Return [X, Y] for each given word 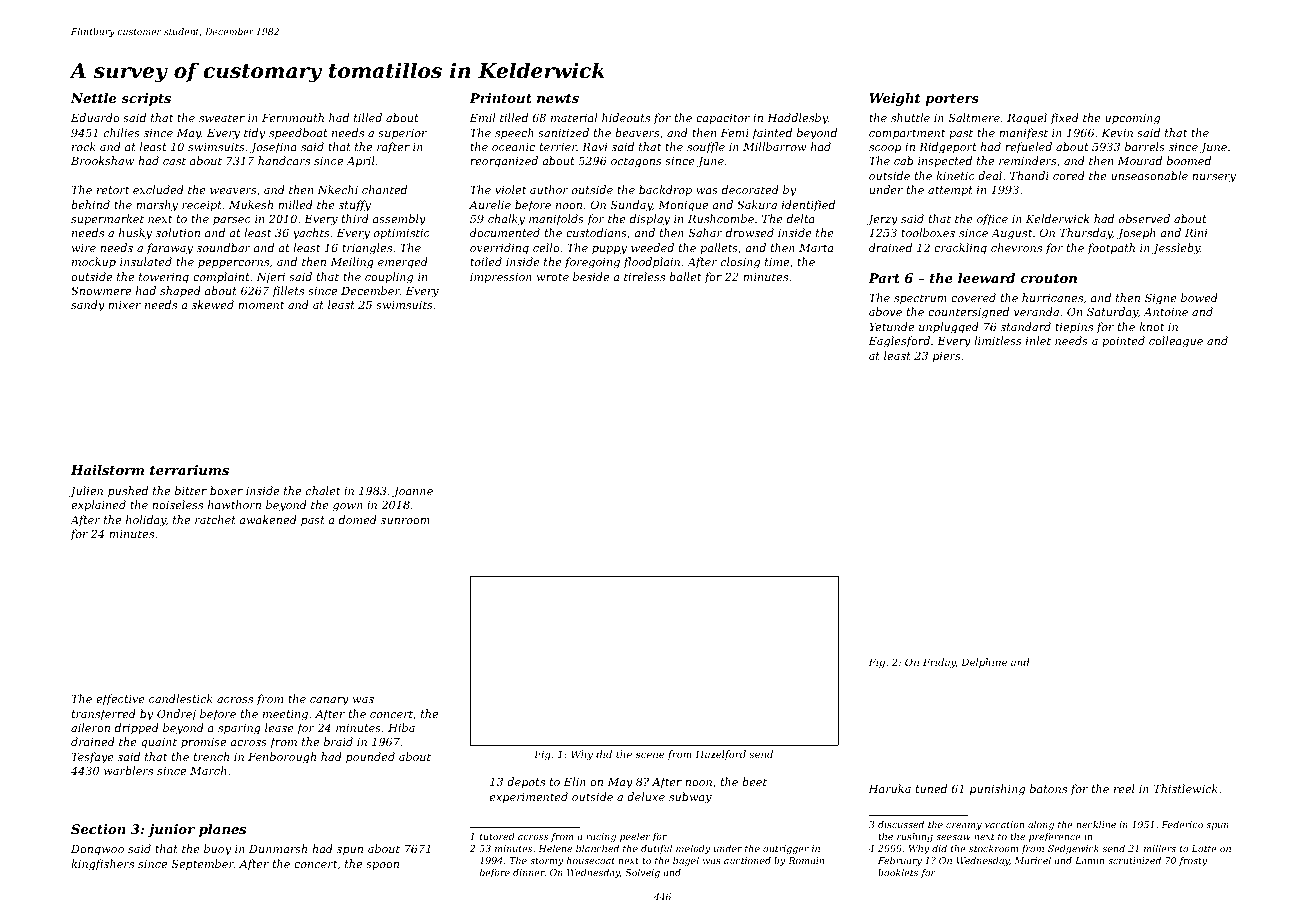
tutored [497, 836]
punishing [997, 790]
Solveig [642, 873]
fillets [288, 291]
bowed [1199, 297]
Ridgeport [948, 148]
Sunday [631, 206]
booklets [898, 872]
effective [120, 699]
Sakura [757, 204]
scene [649, 755]
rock [84, 146]
